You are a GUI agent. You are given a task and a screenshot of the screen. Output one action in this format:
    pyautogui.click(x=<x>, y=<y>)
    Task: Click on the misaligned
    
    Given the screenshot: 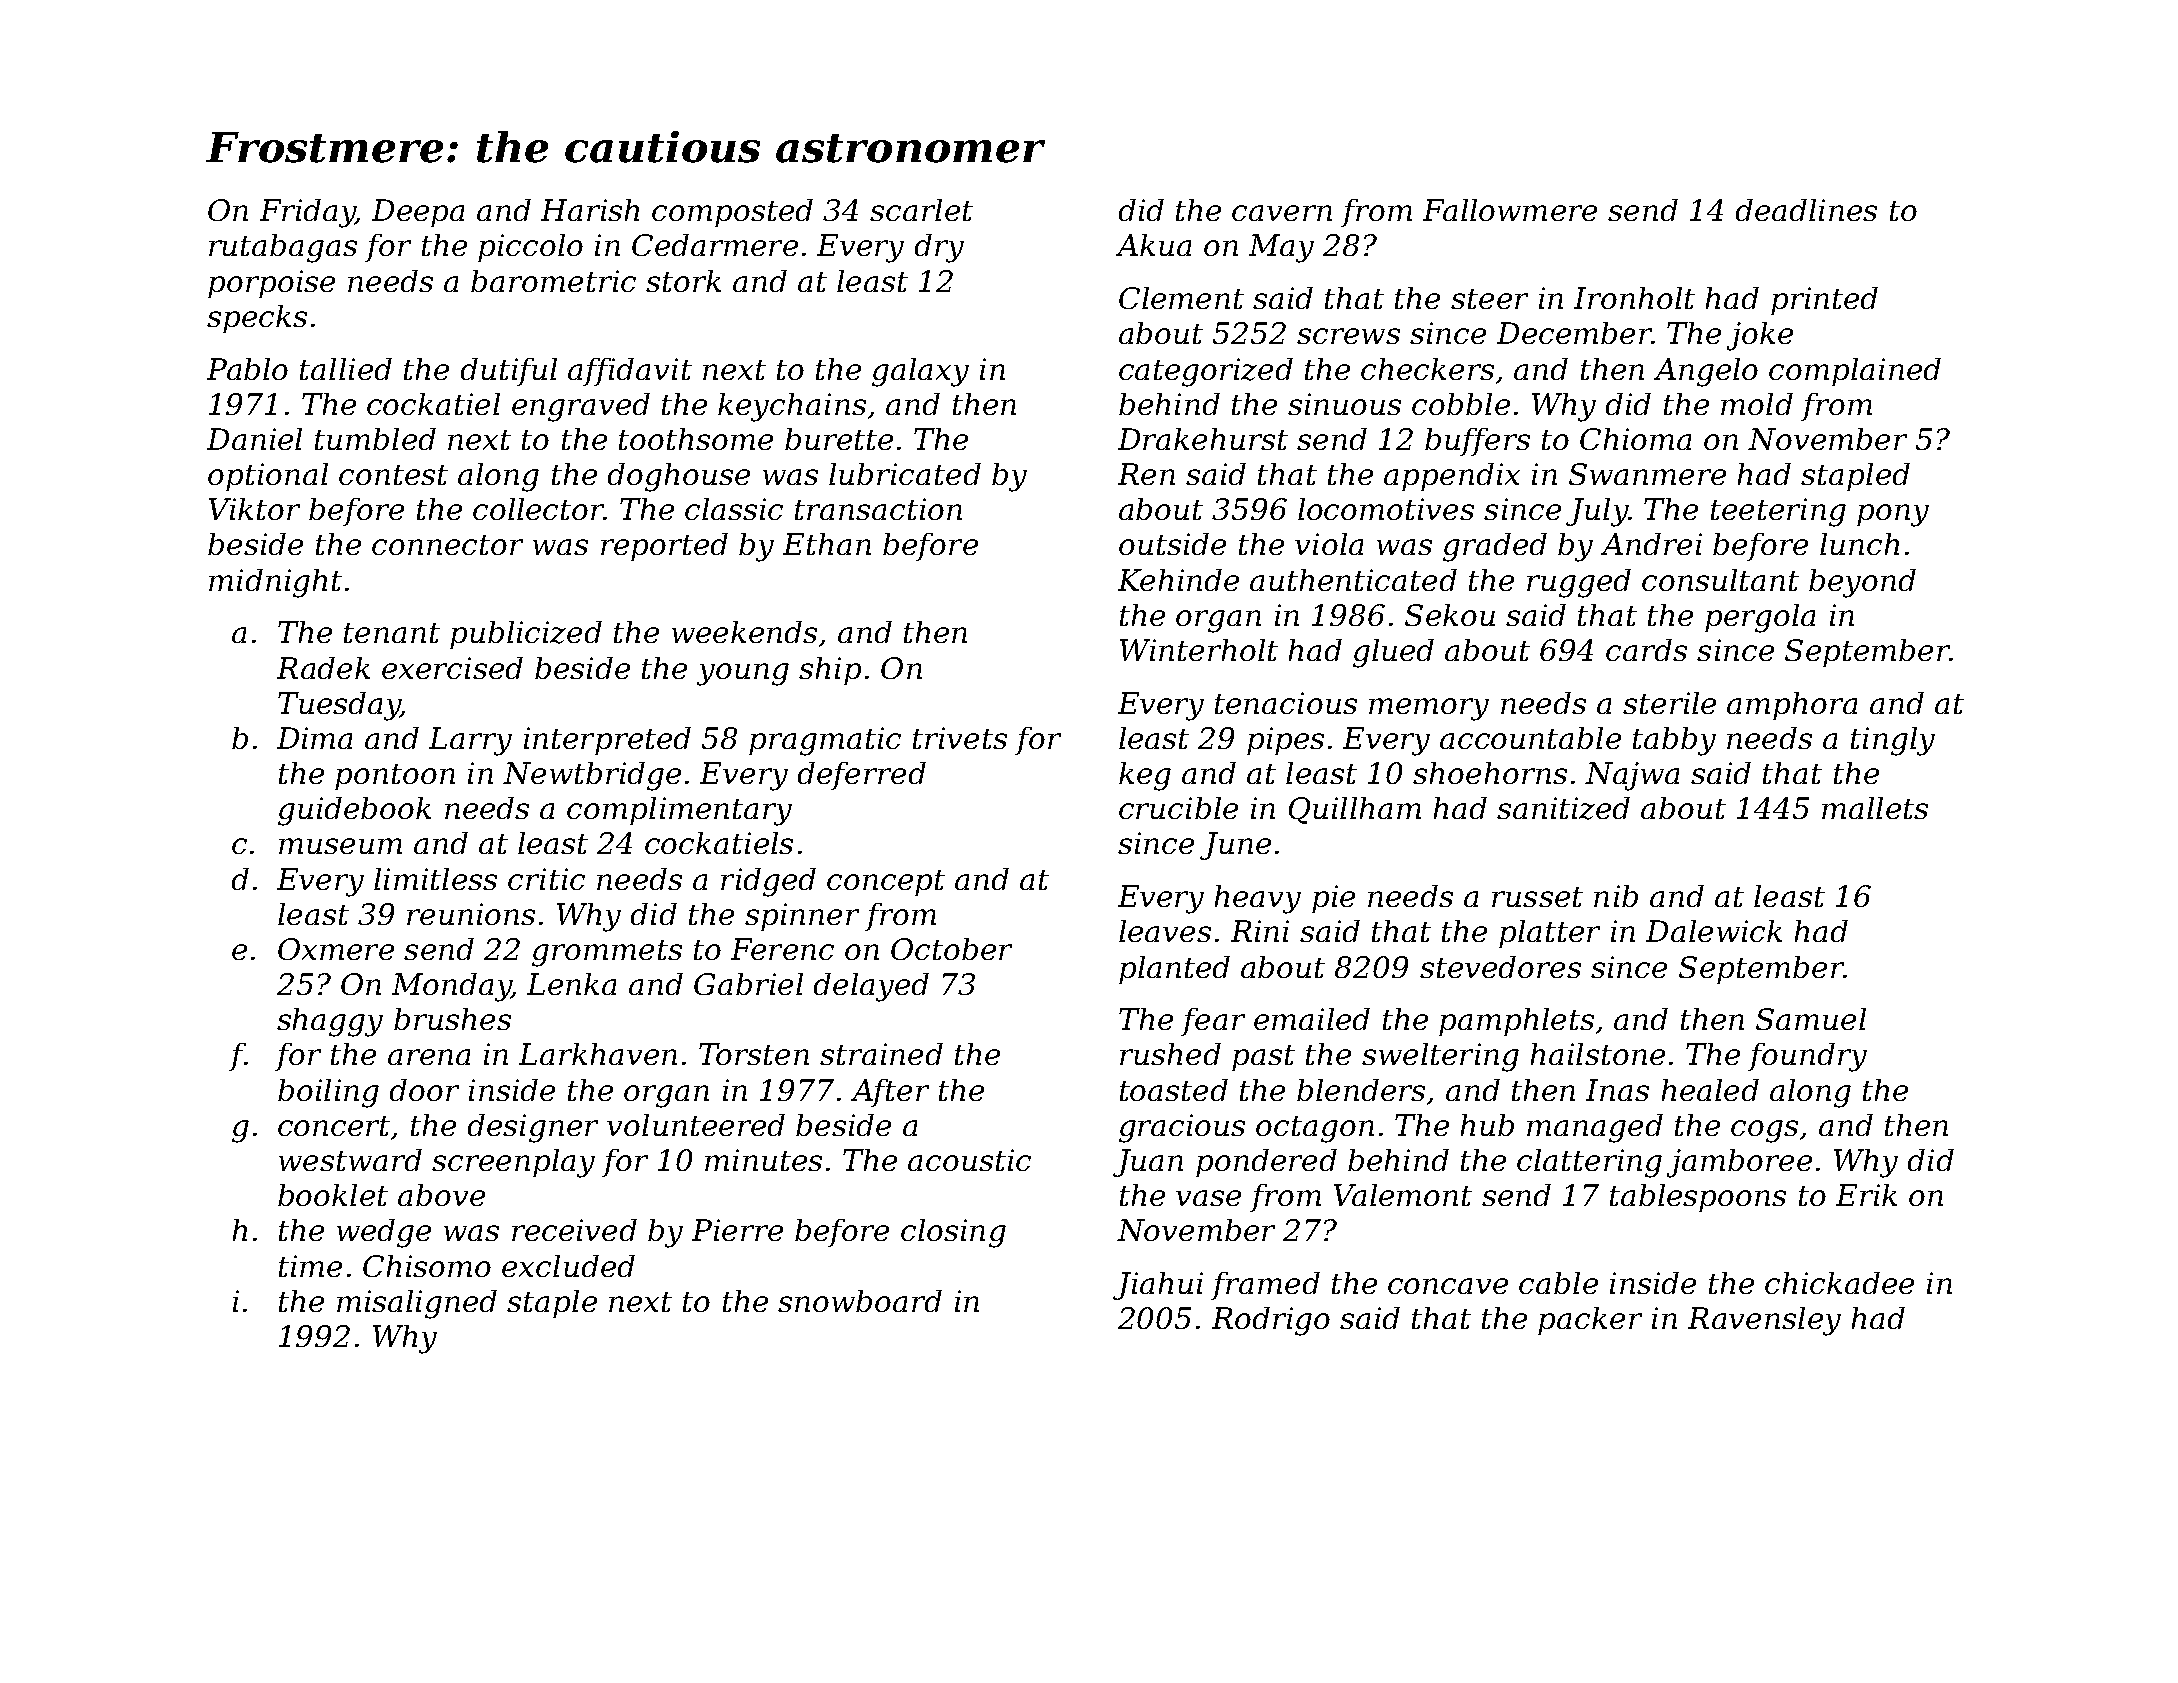 What is the action you would take?
    pyautogui.click(x=417, y=1304)
